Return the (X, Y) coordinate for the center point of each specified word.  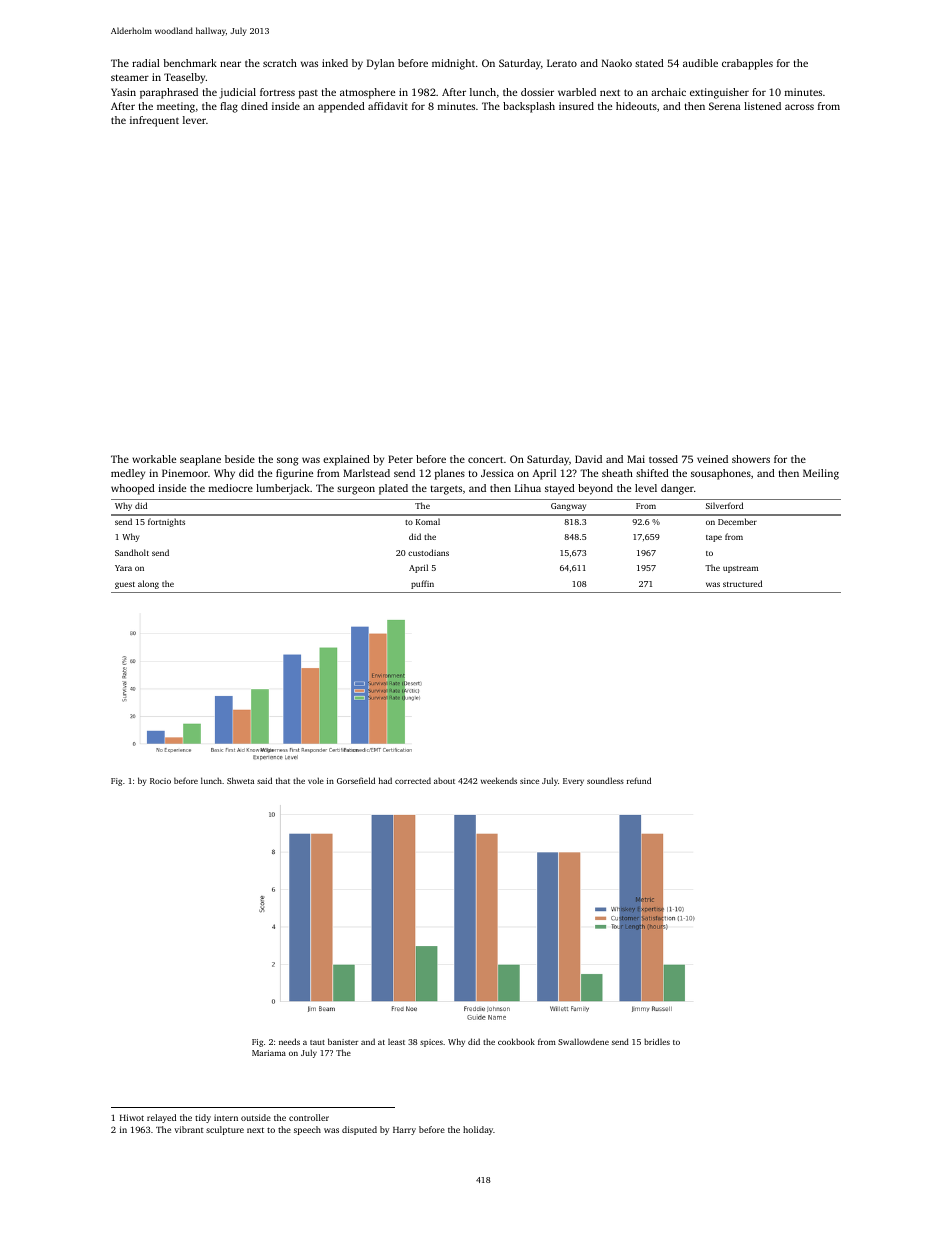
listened (762, 106)
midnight (453, 64)
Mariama (269, 1053)
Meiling (821, 474)
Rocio (160, 781)
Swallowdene (583, 1041)
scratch (280, 63)
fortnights (166, 522)
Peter (400, 459)
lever (194, 120)
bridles (657, 1041)
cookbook (516, 1041)
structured (742, 583)
